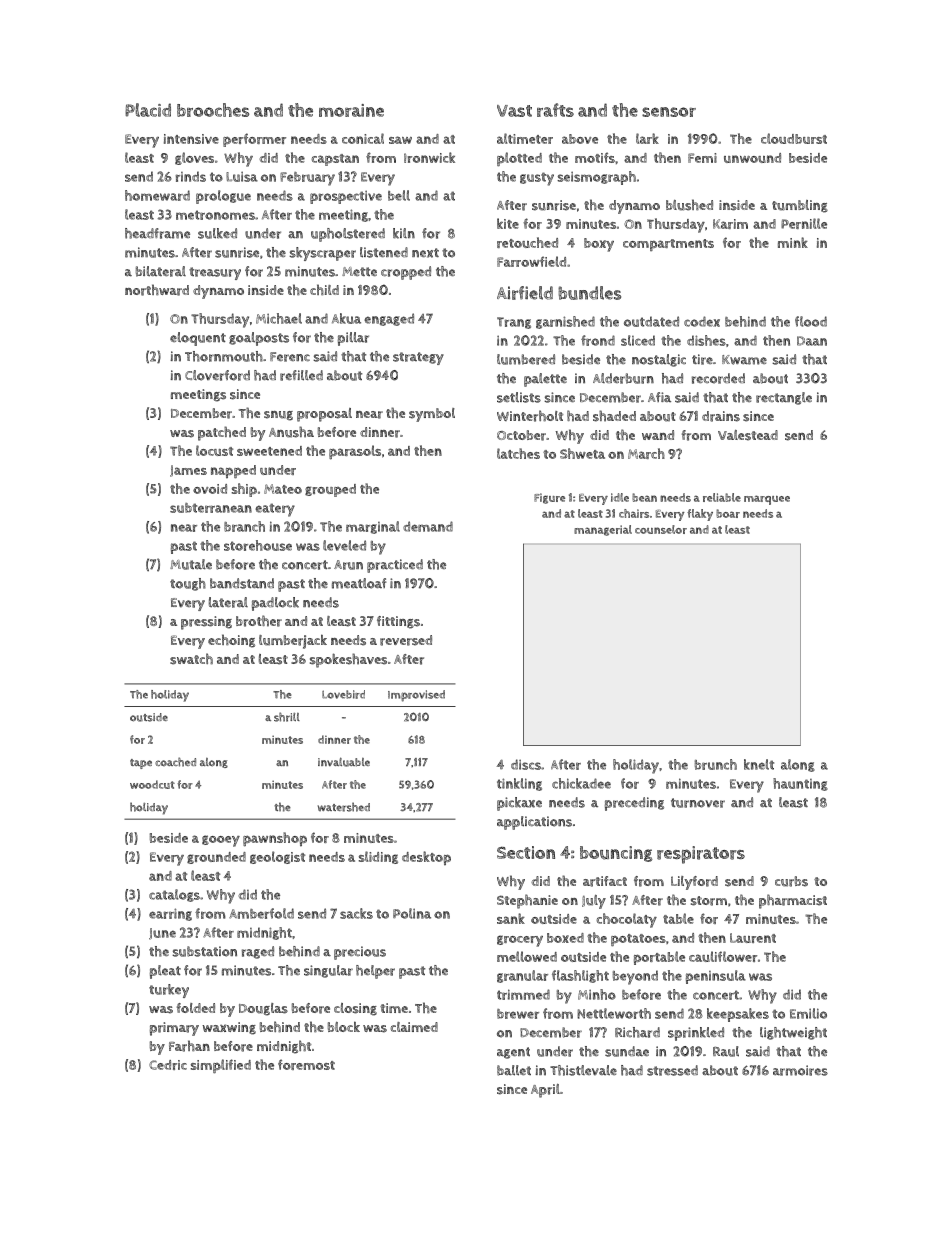  What do you see at coordinates (565, 938) in the page?
I see `boxed` at bounding box center [565, 938].
